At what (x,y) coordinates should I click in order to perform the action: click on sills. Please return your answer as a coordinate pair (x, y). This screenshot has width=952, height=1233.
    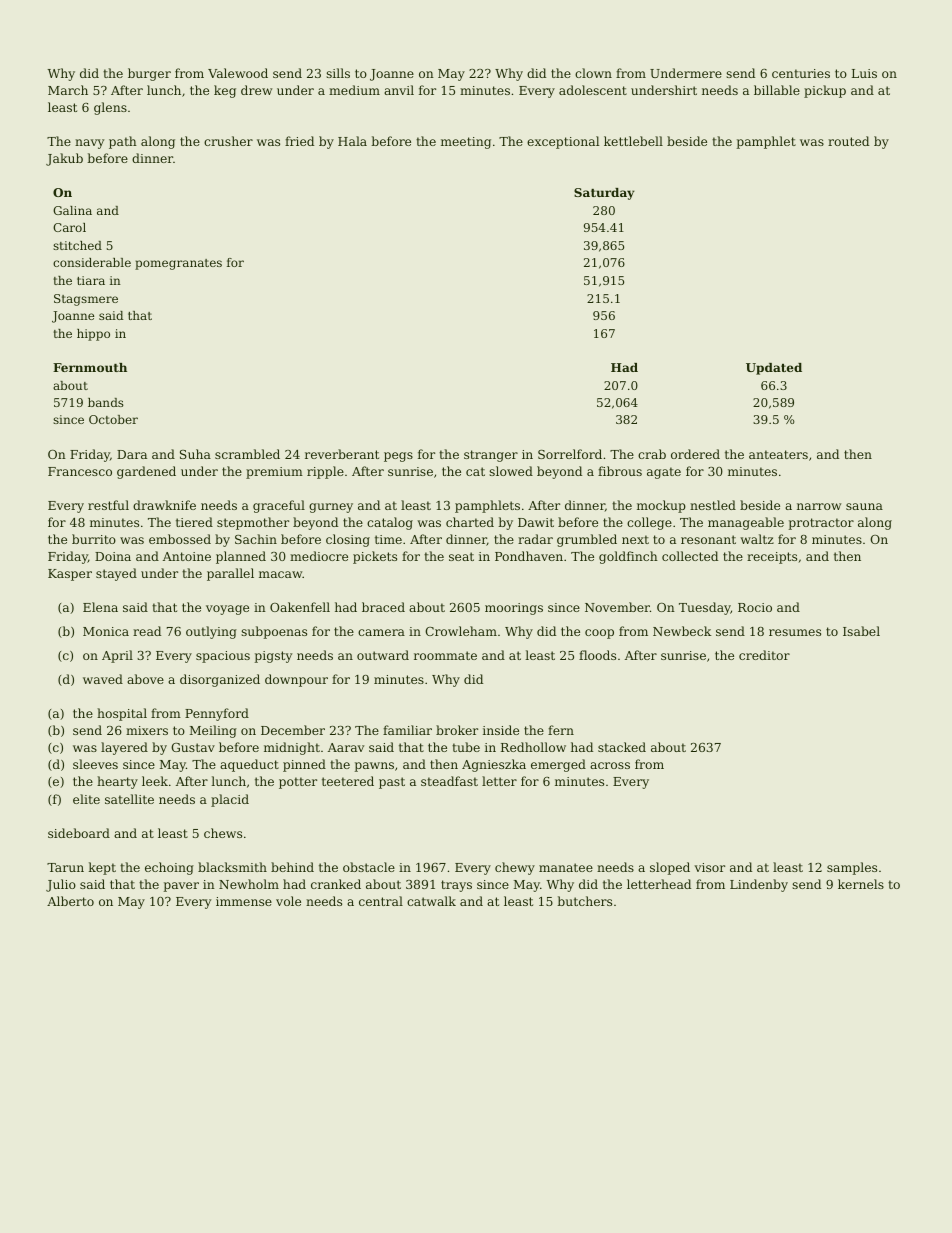
    Looking at the image, I should click on (338, 73).
